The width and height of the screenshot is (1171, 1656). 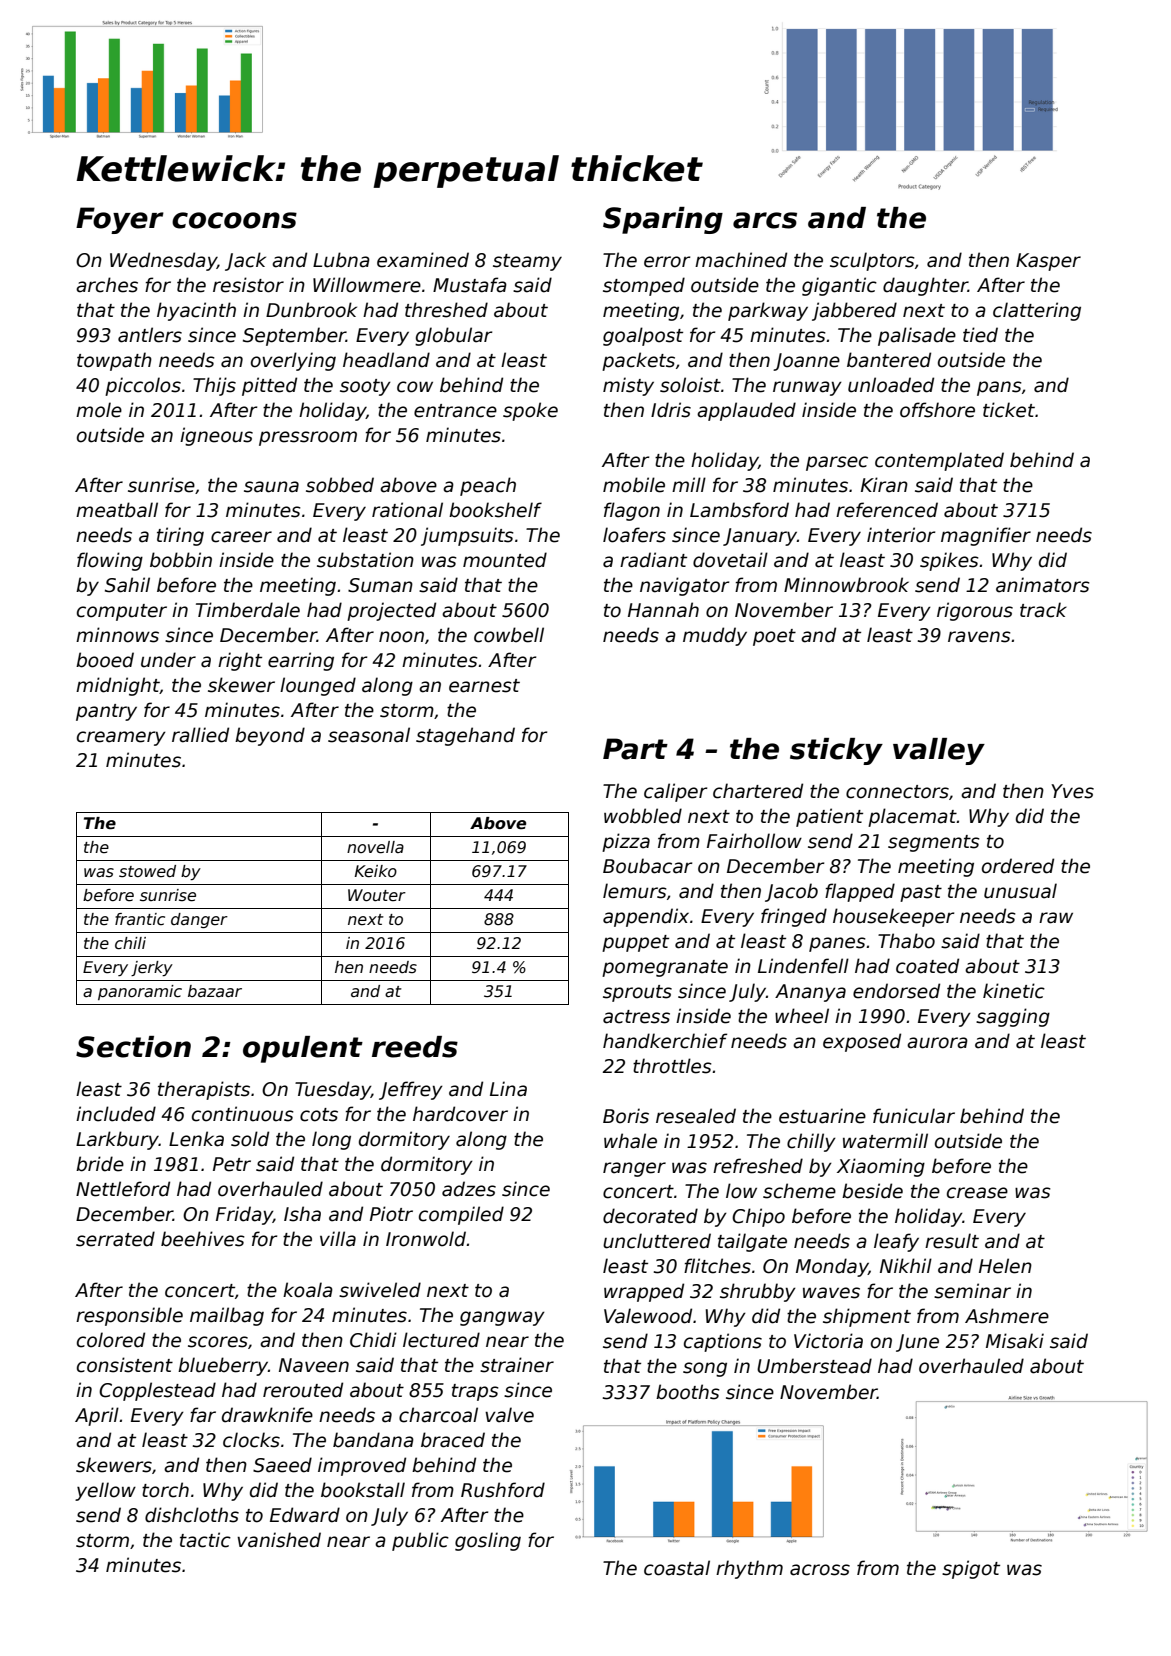 What do you see at coordinates (423, 260) in the screenshot?
I see `examined` at bounding box center [423, 260].
